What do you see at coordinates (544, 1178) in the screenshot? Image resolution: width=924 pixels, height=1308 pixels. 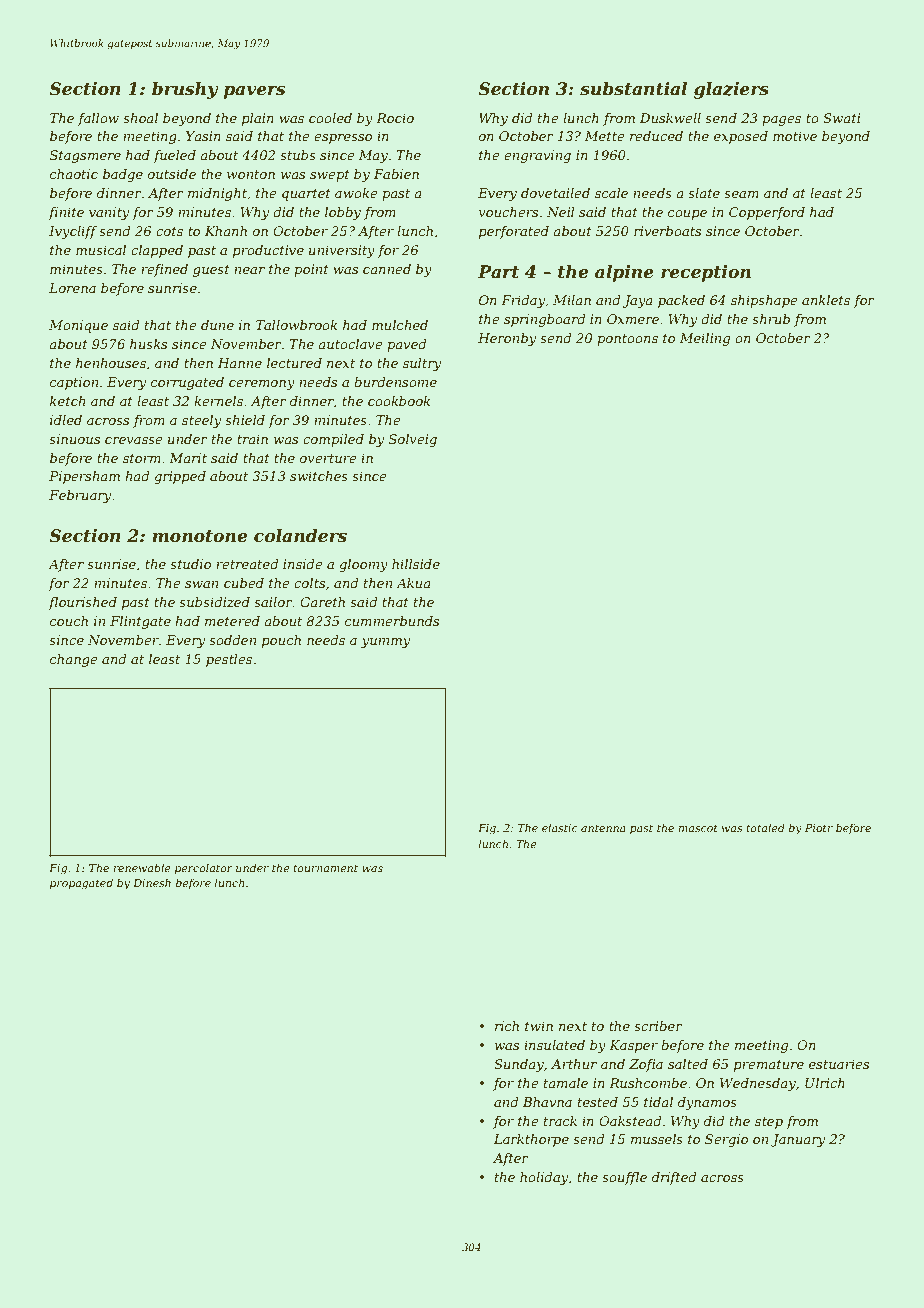 I see `holiday` at bounding box center [544, 1178].
